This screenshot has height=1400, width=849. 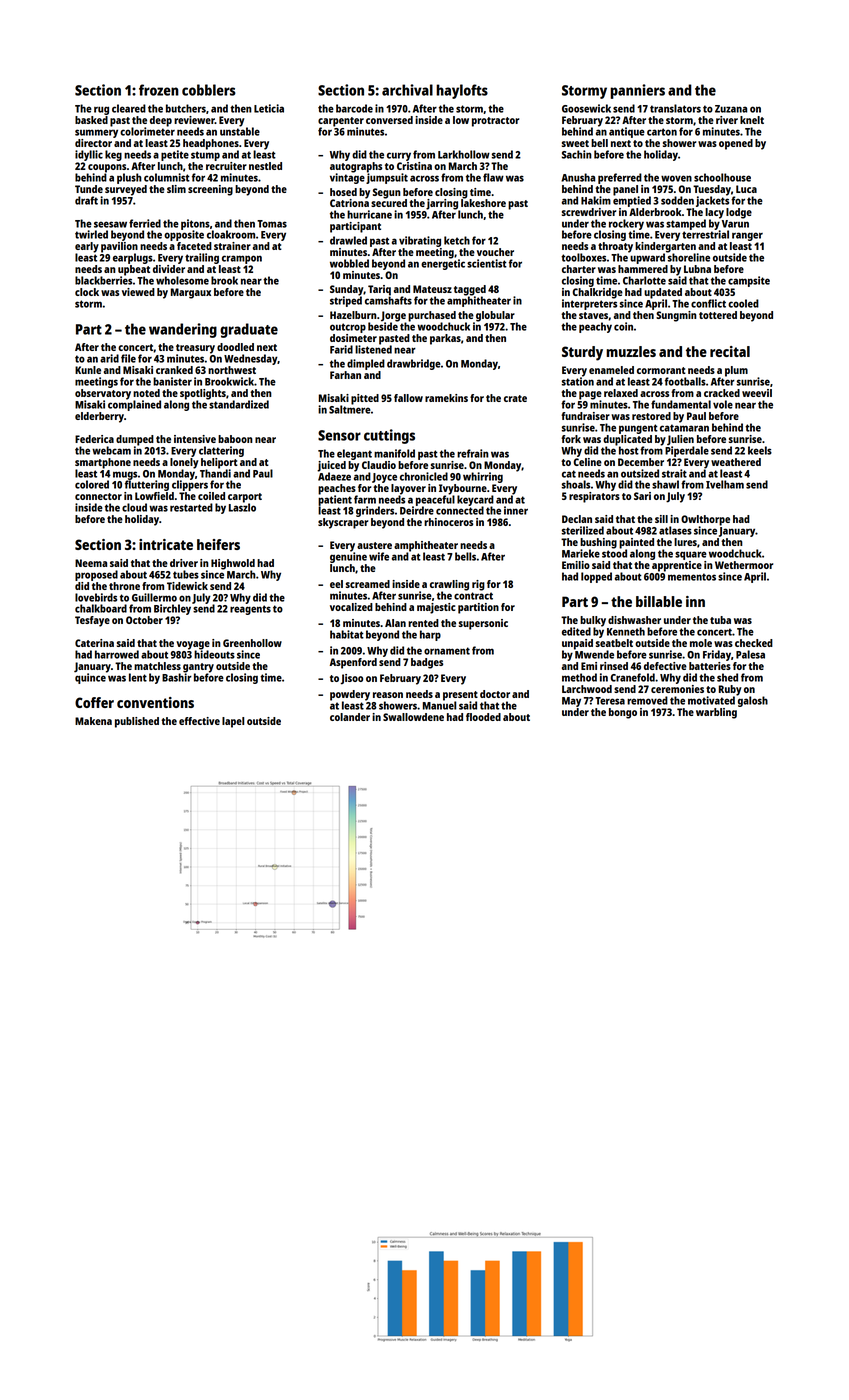 What do you see at coordinates (129, 108) in the screenshot?
I see `cleared` at bounding box center [129, 108].
